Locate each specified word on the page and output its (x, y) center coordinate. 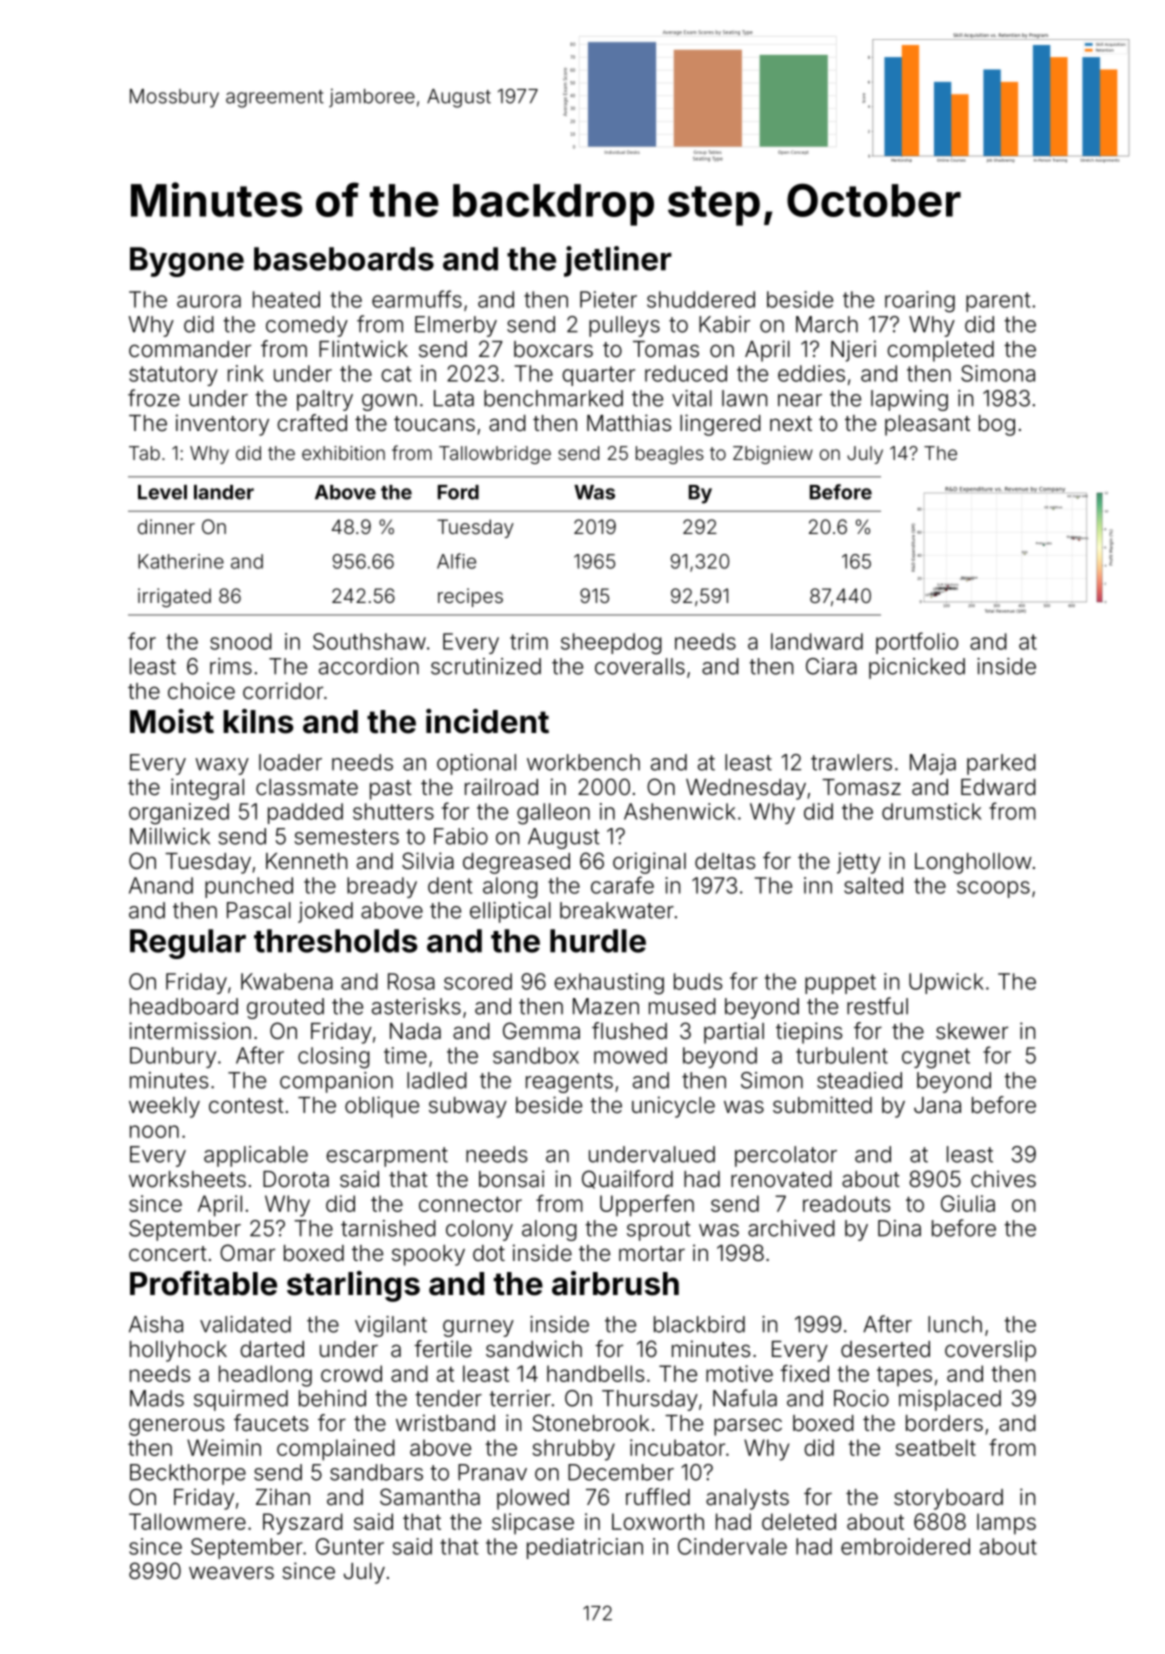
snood (241, 641)
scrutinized (486, 666)
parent (998, 302)
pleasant (927, 425)
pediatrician (585, 1548)
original (649, 863)
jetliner (618, 261)
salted (873, 885)
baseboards (344, 259)
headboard (184, 1006)
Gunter (350, 1546)
